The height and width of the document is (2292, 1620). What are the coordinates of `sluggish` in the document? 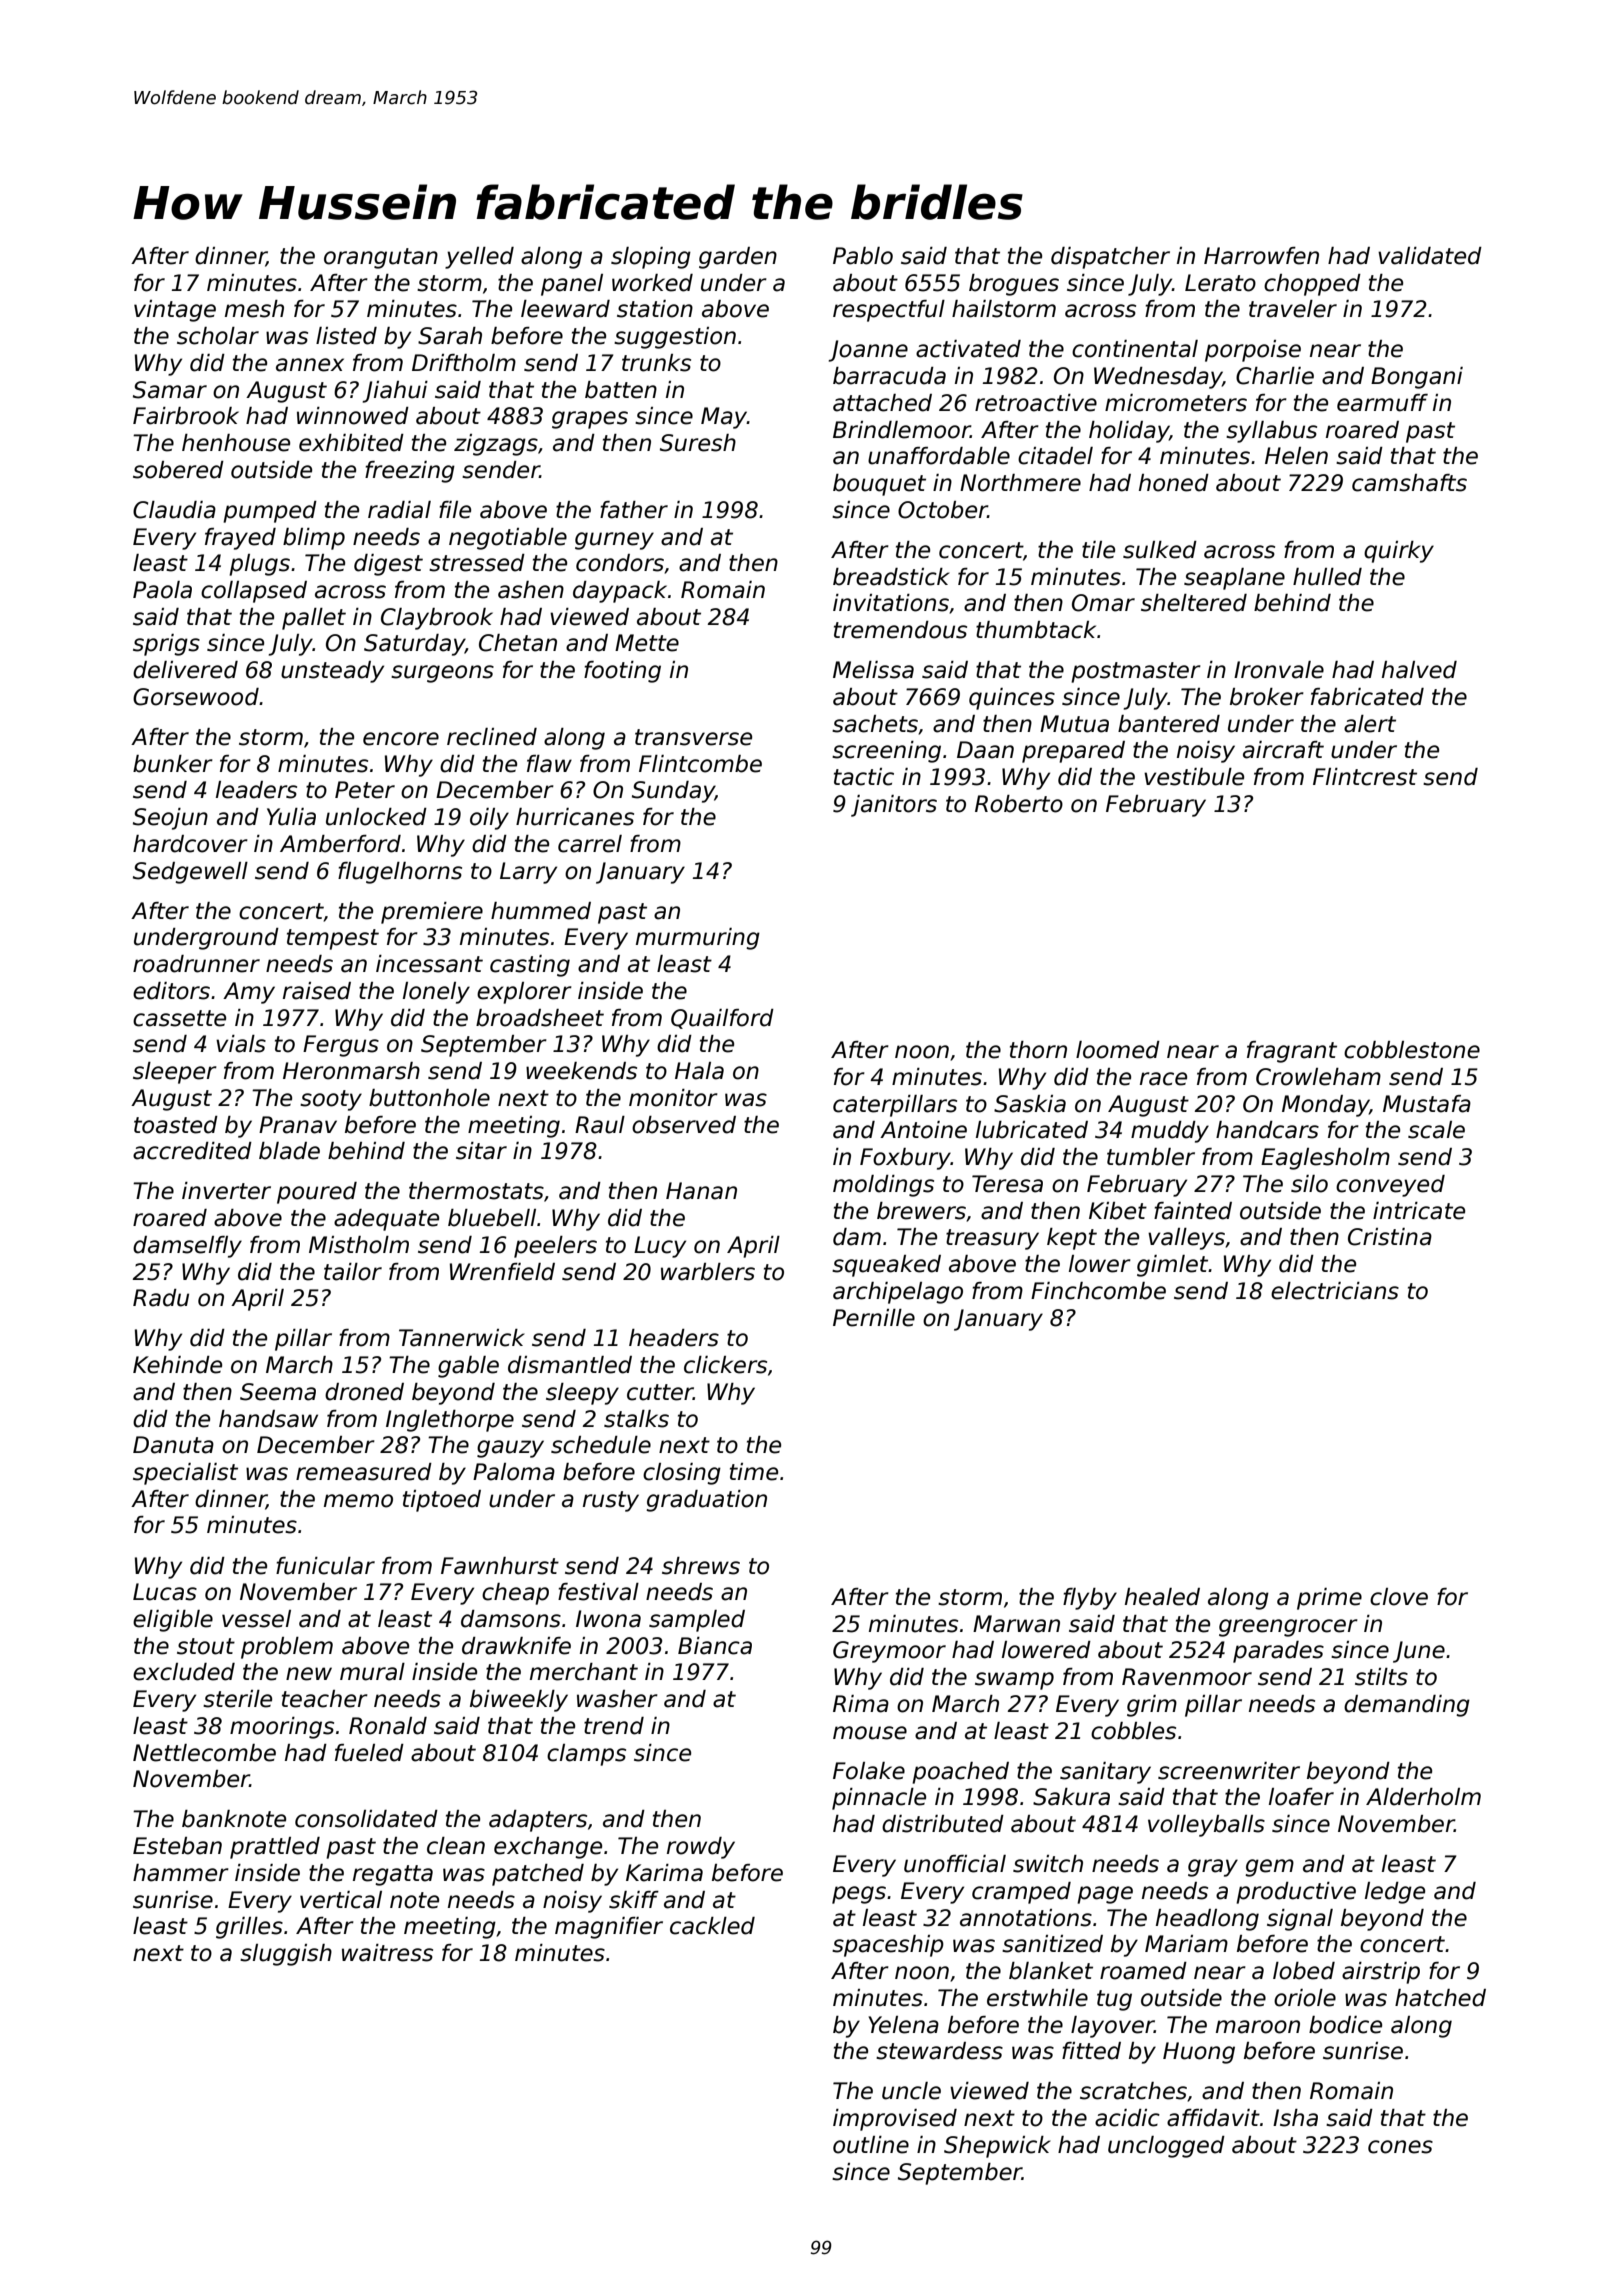 It's located at (286, 1955).
